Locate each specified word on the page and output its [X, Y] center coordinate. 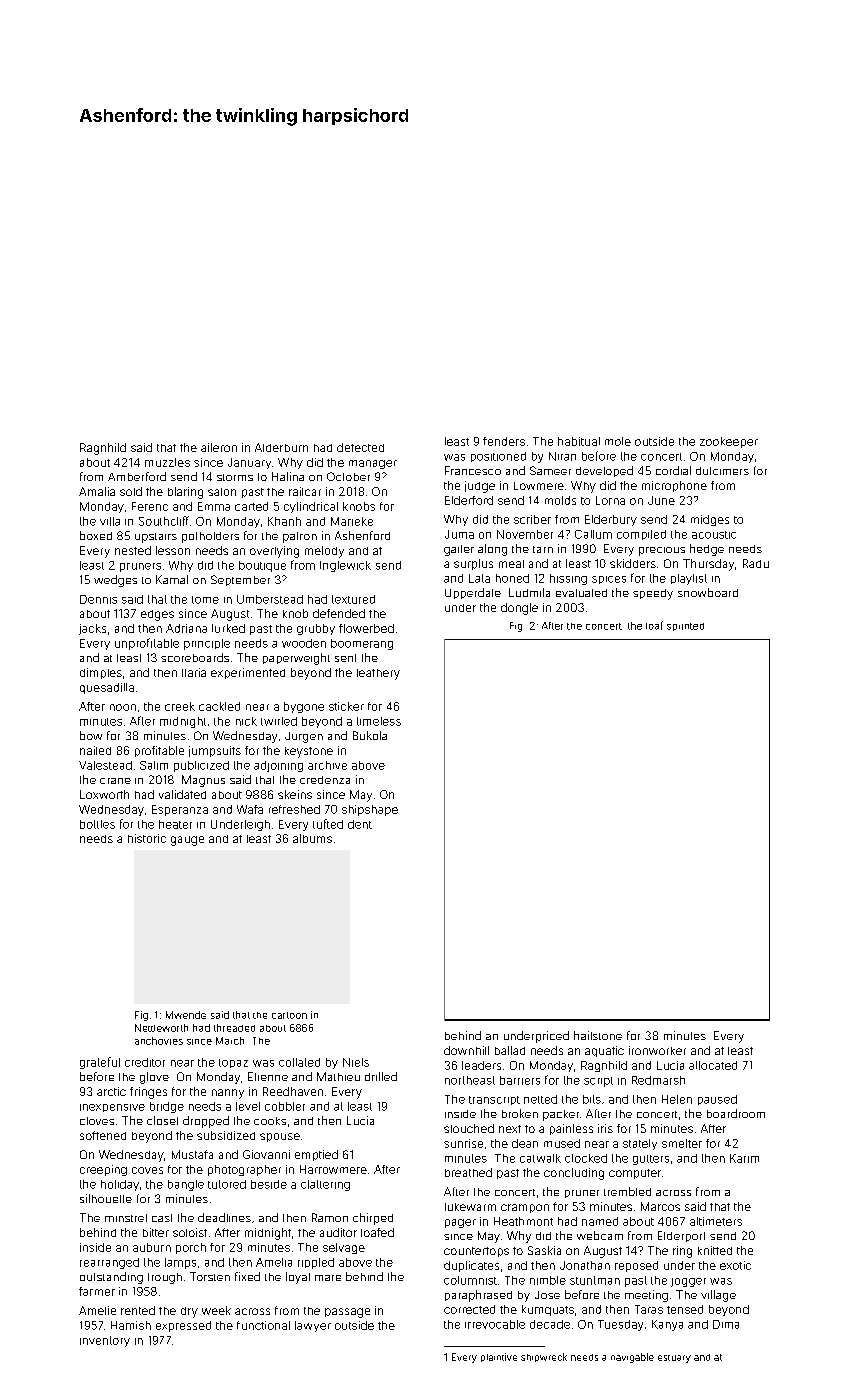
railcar [305, 491]
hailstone [598, 1035]
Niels [356, 1062]
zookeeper [729, 442]
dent [360, 824]
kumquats [548, 1310]
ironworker [657, 1050]
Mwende [186, 1015]
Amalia [97, 491]
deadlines [224, 1217]
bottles [97, 824]
